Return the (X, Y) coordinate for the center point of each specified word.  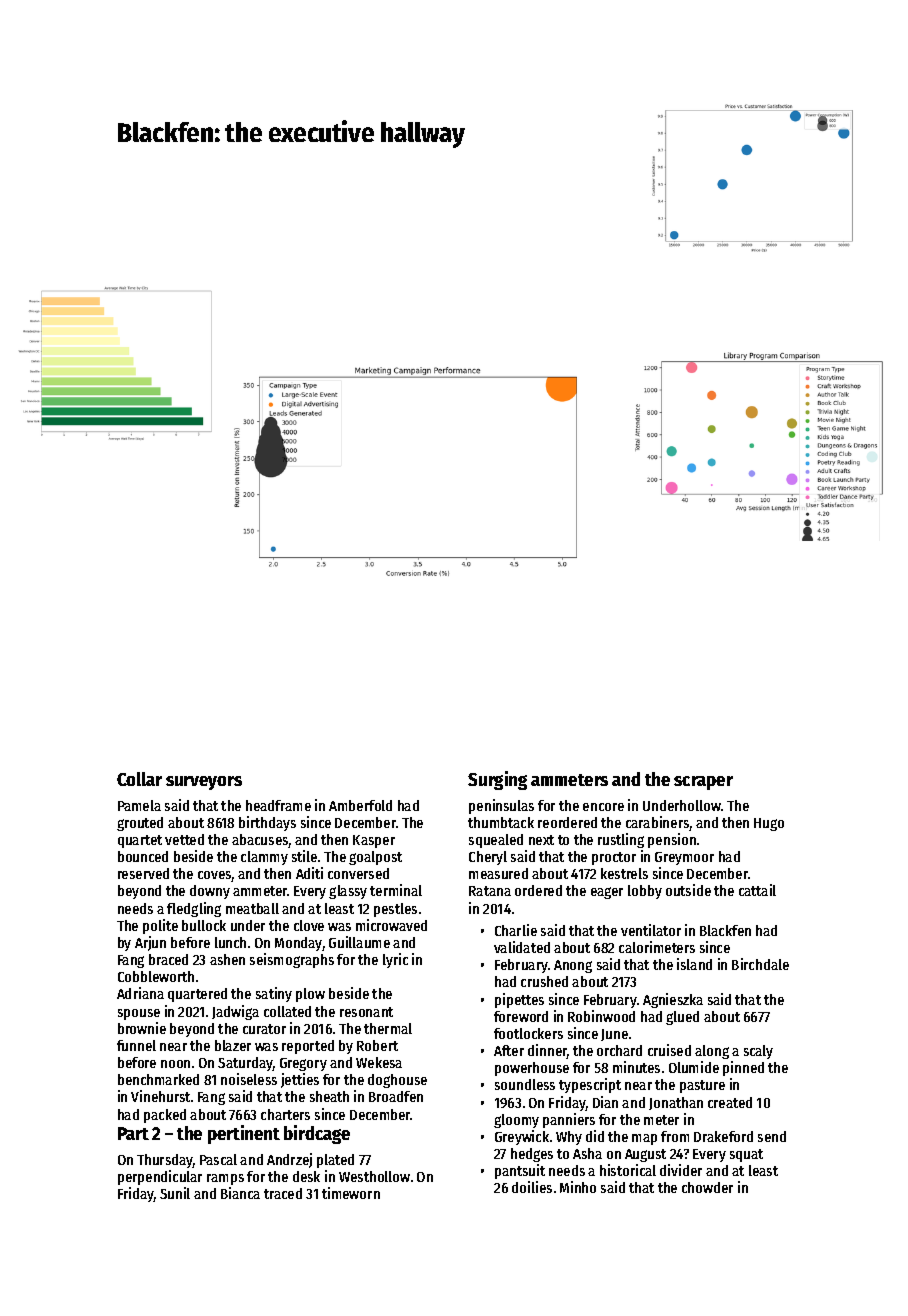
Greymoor (684, 858)
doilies (532, 1187)
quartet (140, 841)
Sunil (175, 1193)
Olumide (694, 1067)
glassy (348, 892)
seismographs (292, 960)
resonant (366, 1012)
